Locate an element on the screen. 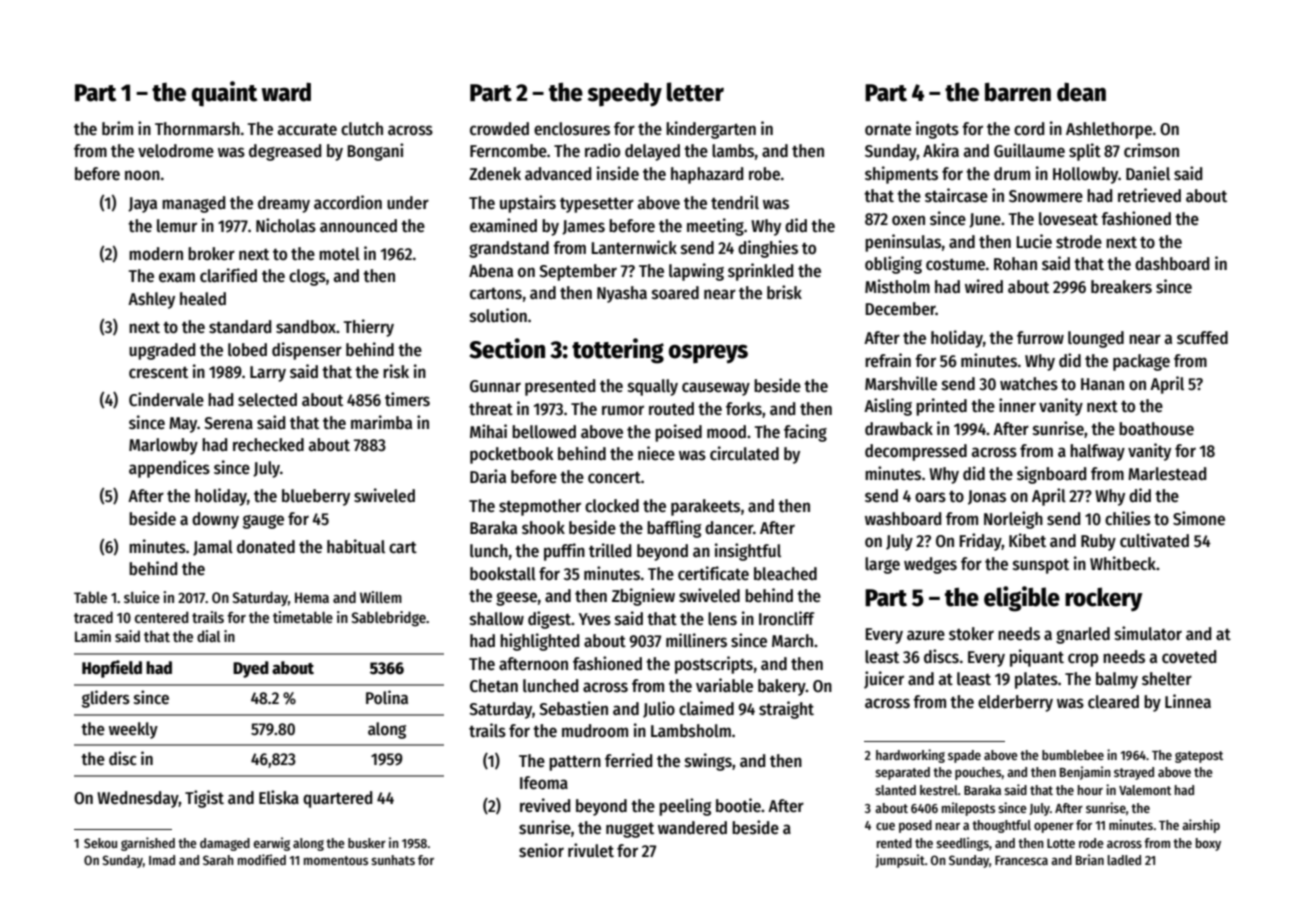  speedy is located at coordinates (624, 95).
